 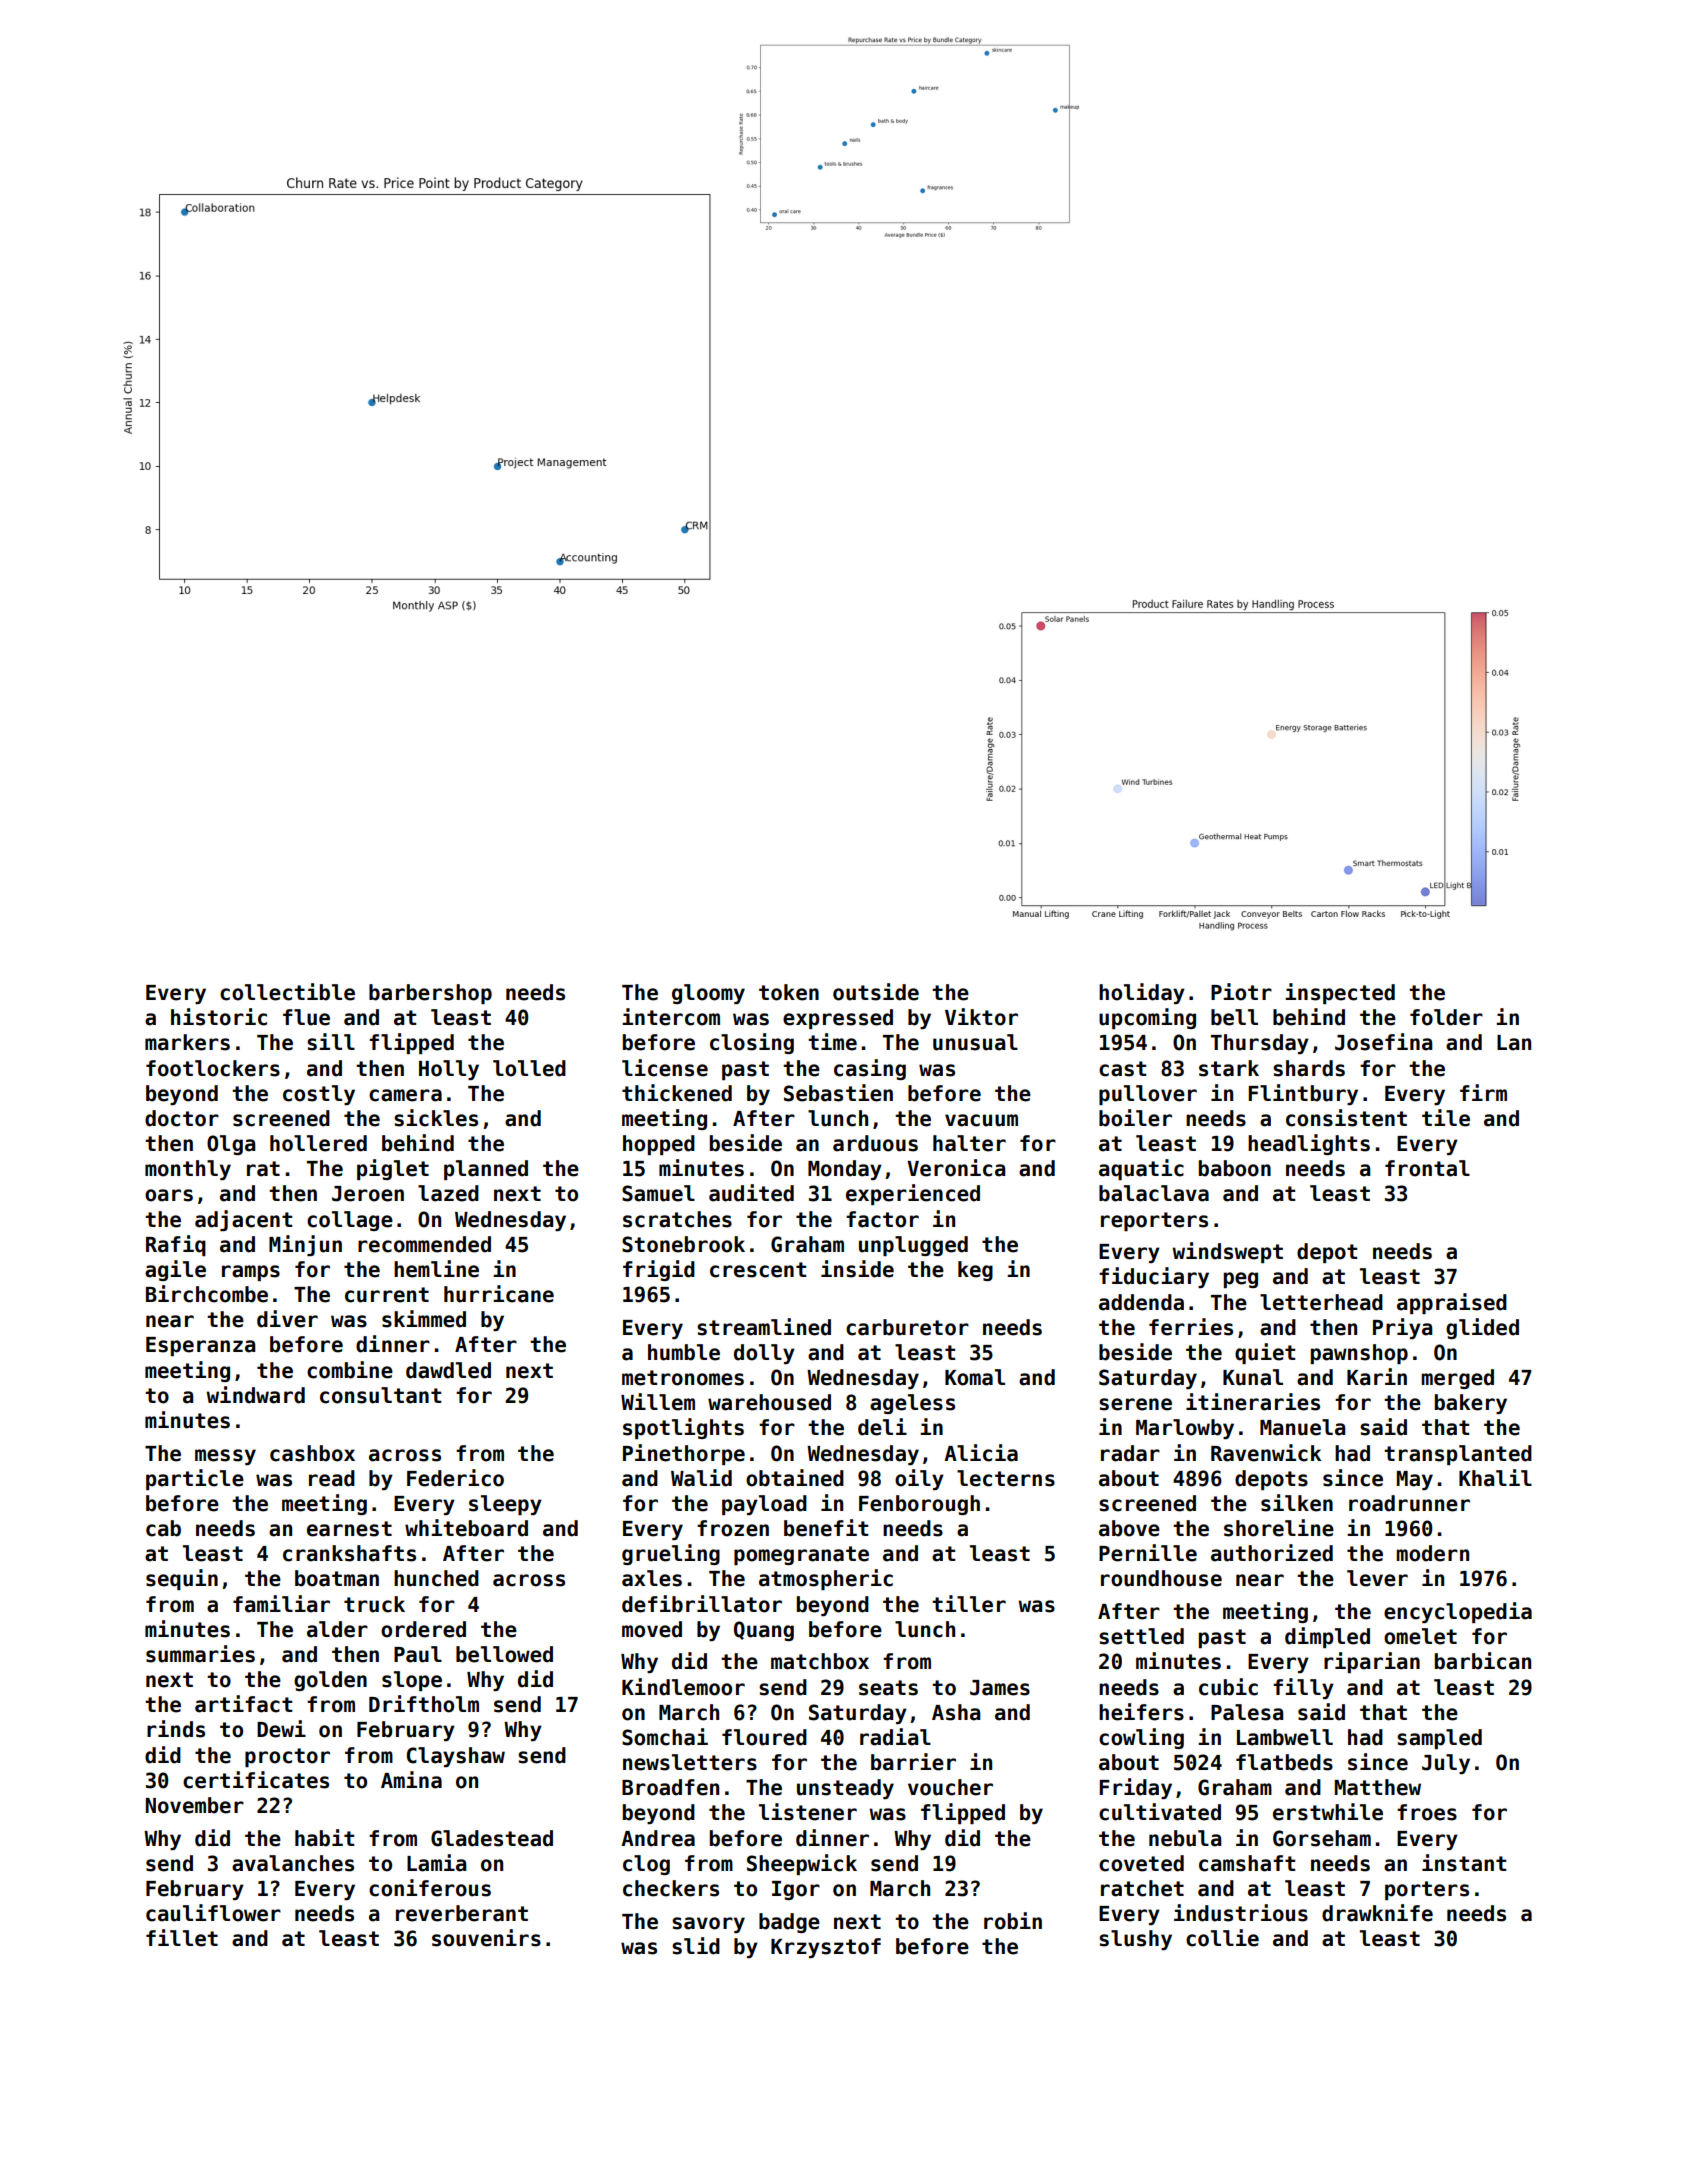 What do you see at coordinates (975, 1271) in the document?
I see `keg` at bounding box center [975, 1271].
